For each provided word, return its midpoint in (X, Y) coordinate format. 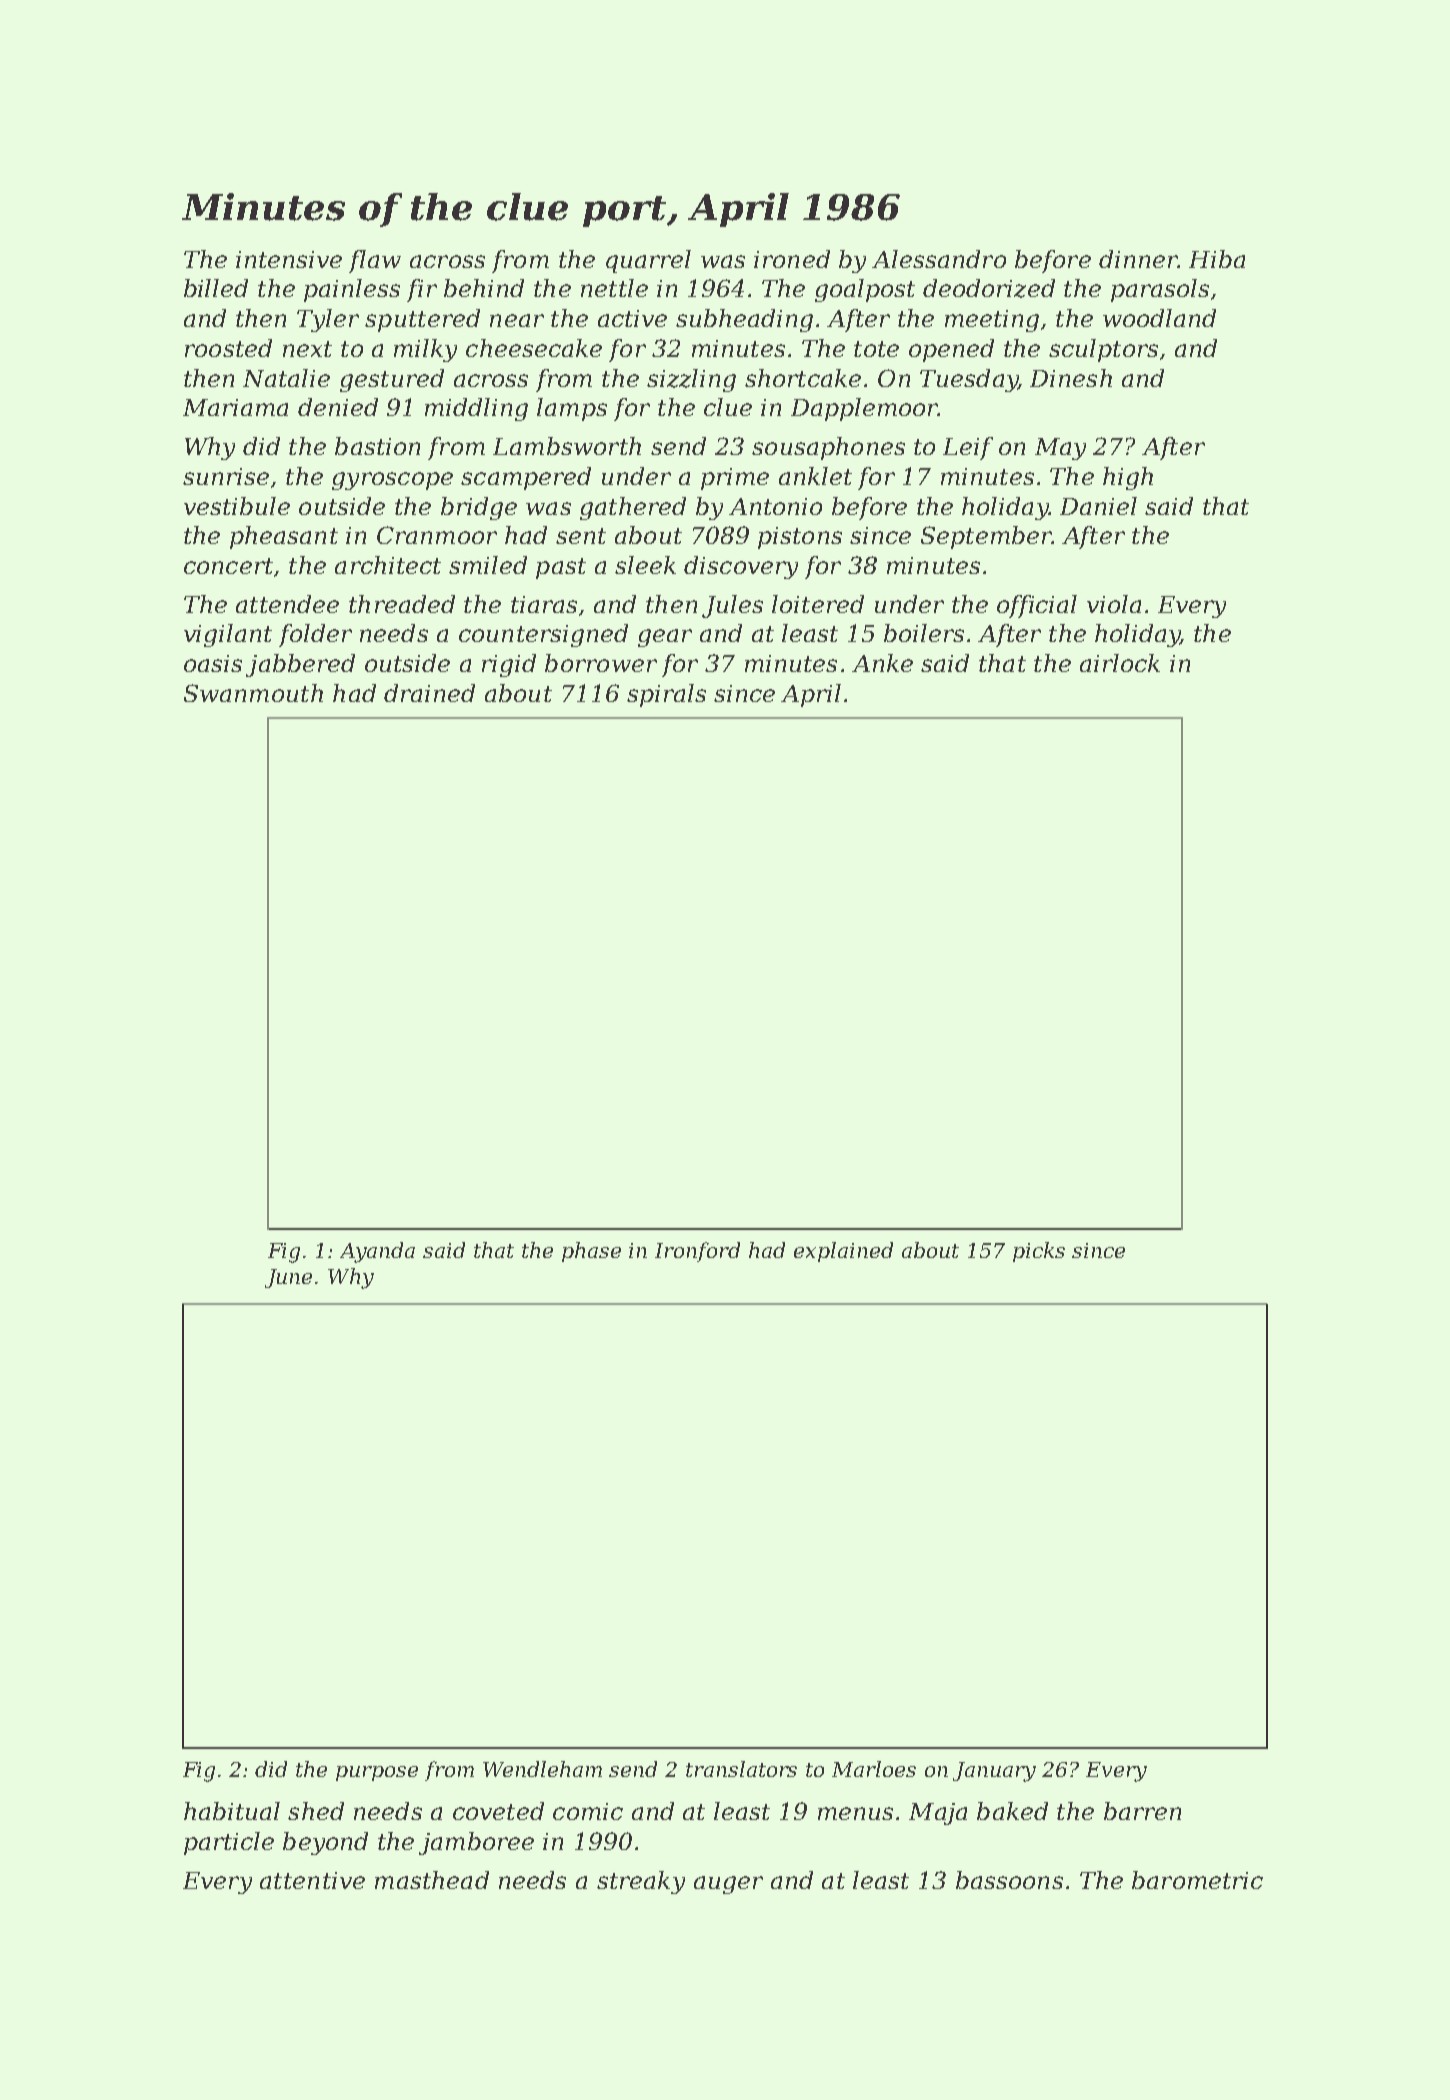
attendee (287, 604)
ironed (792, 259)
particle (229, 1843)
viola (1114, 604)
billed (216, 288)
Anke (882, 663)
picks (1039, 1252)
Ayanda (377, 1252)
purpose (377, 1773)
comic (588, 1811)
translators (741, 1769)
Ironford (697, 1252)
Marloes (874, 1769)
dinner (1138, 259)
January (994, 1772)
